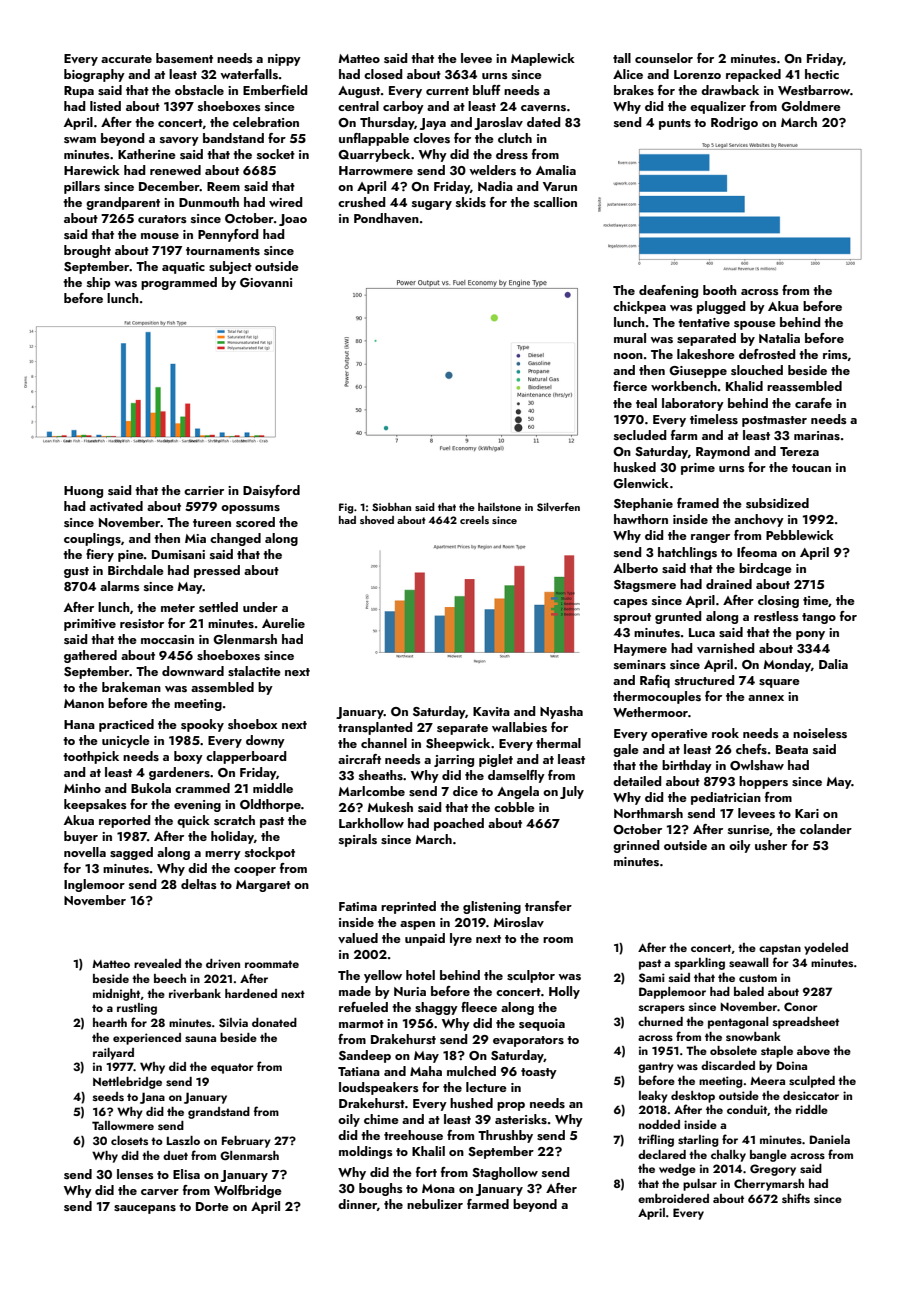 The height and width of the document is (1308, 924). Describe the element at coordinates (826, 949) in the document. I see `yodeled` at that location.
